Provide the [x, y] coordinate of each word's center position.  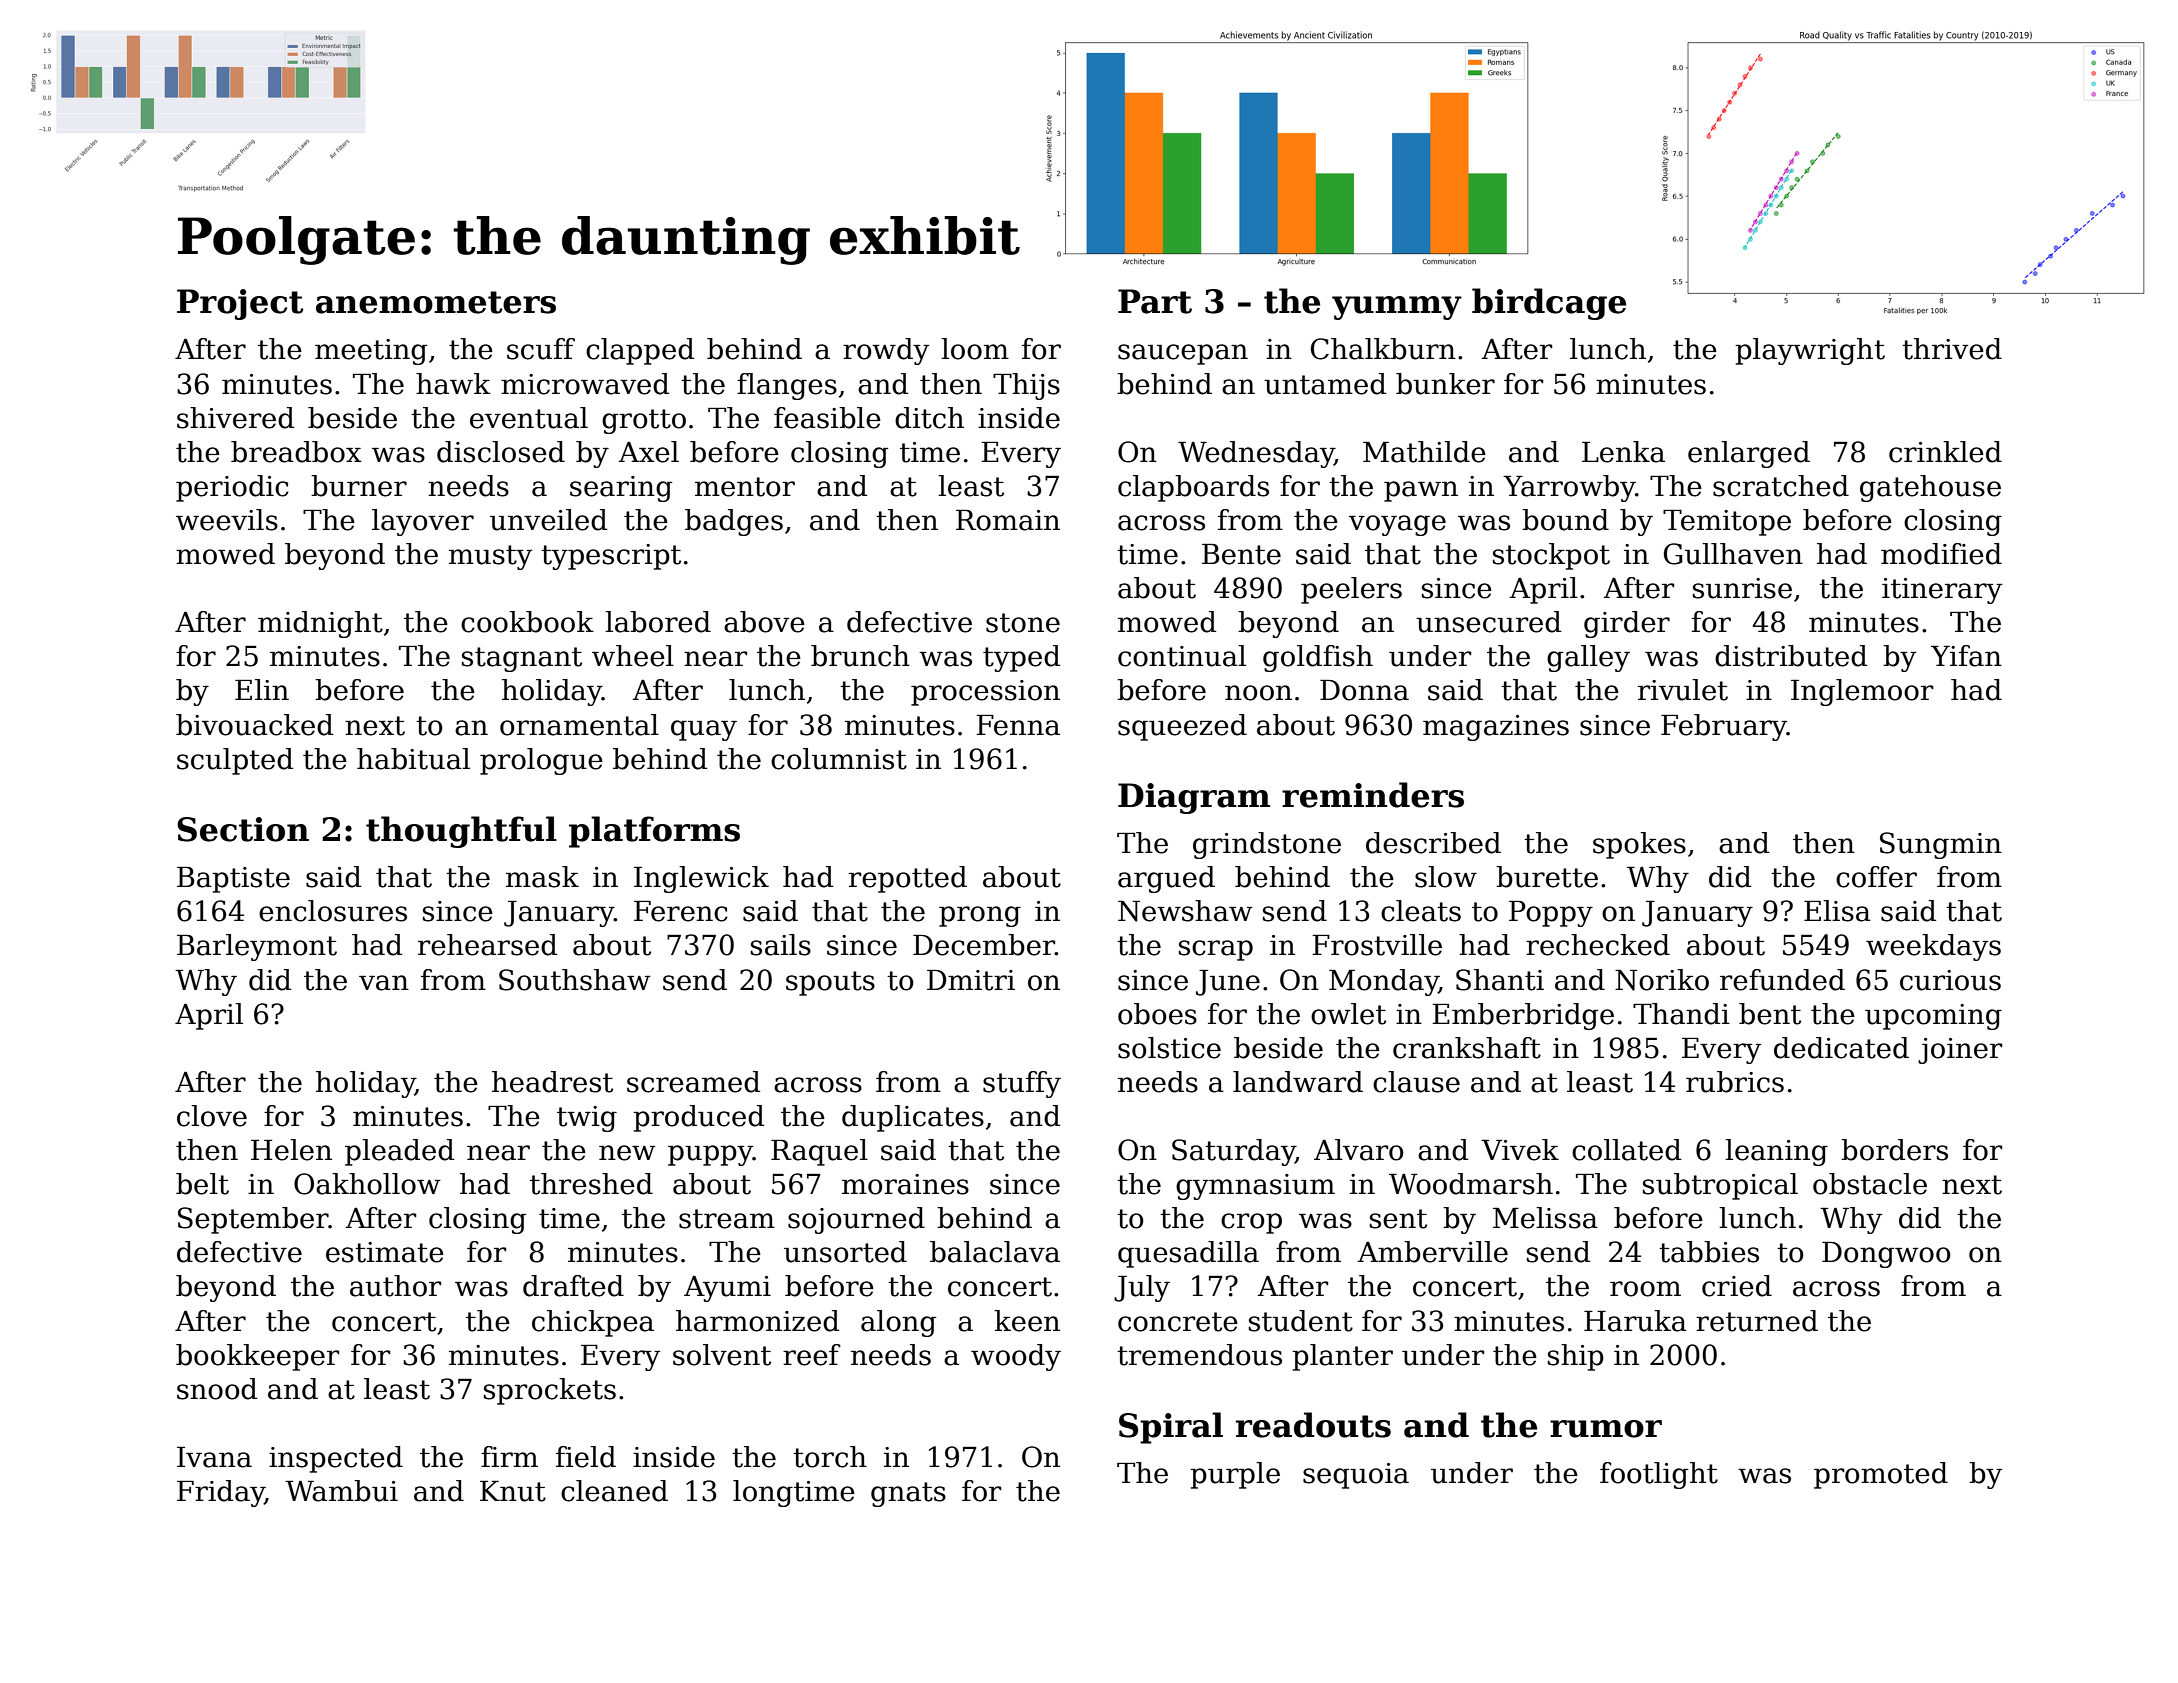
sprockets [550, 1391]
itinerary [1942, 591]
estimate [385, 1252]
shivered [235, 418]
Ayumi [727, 1289]
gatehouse [1930, 488]
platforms [654, 832]
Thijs [1026, 386]
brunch [860, 656]
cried [1737, 1286]
